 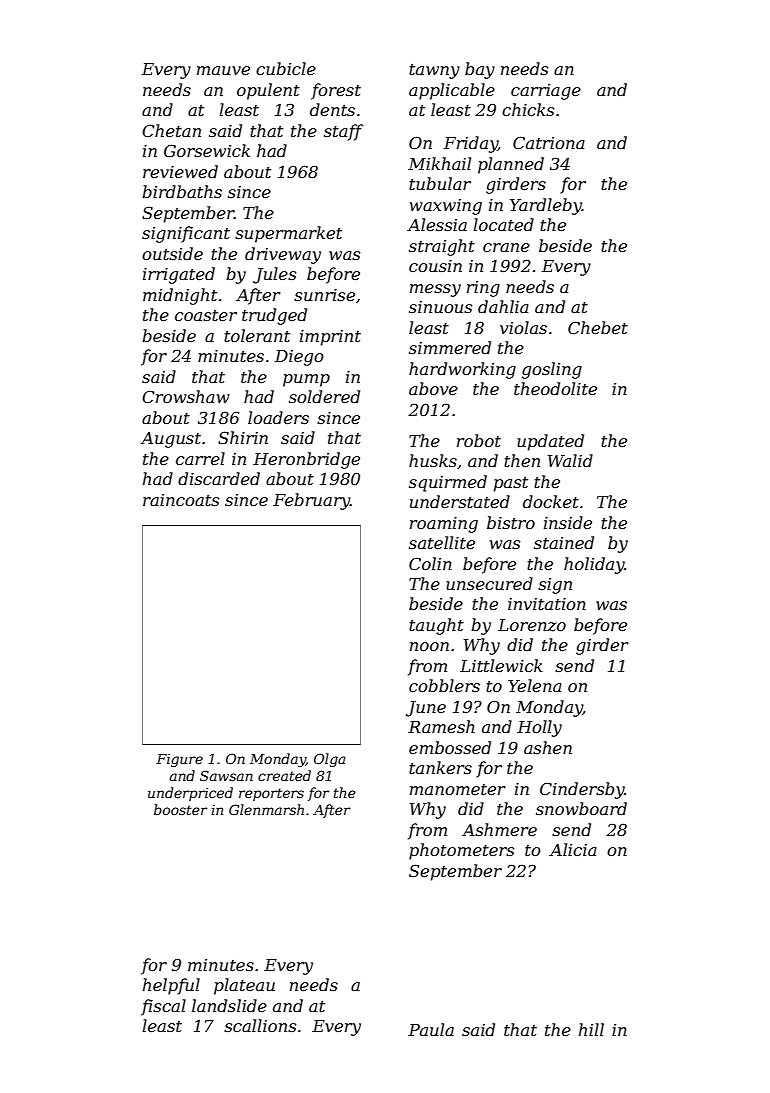 What do you see at coordinates (171, 130) in the image?
I see `Chetan` at bounding box center [171, 130].
